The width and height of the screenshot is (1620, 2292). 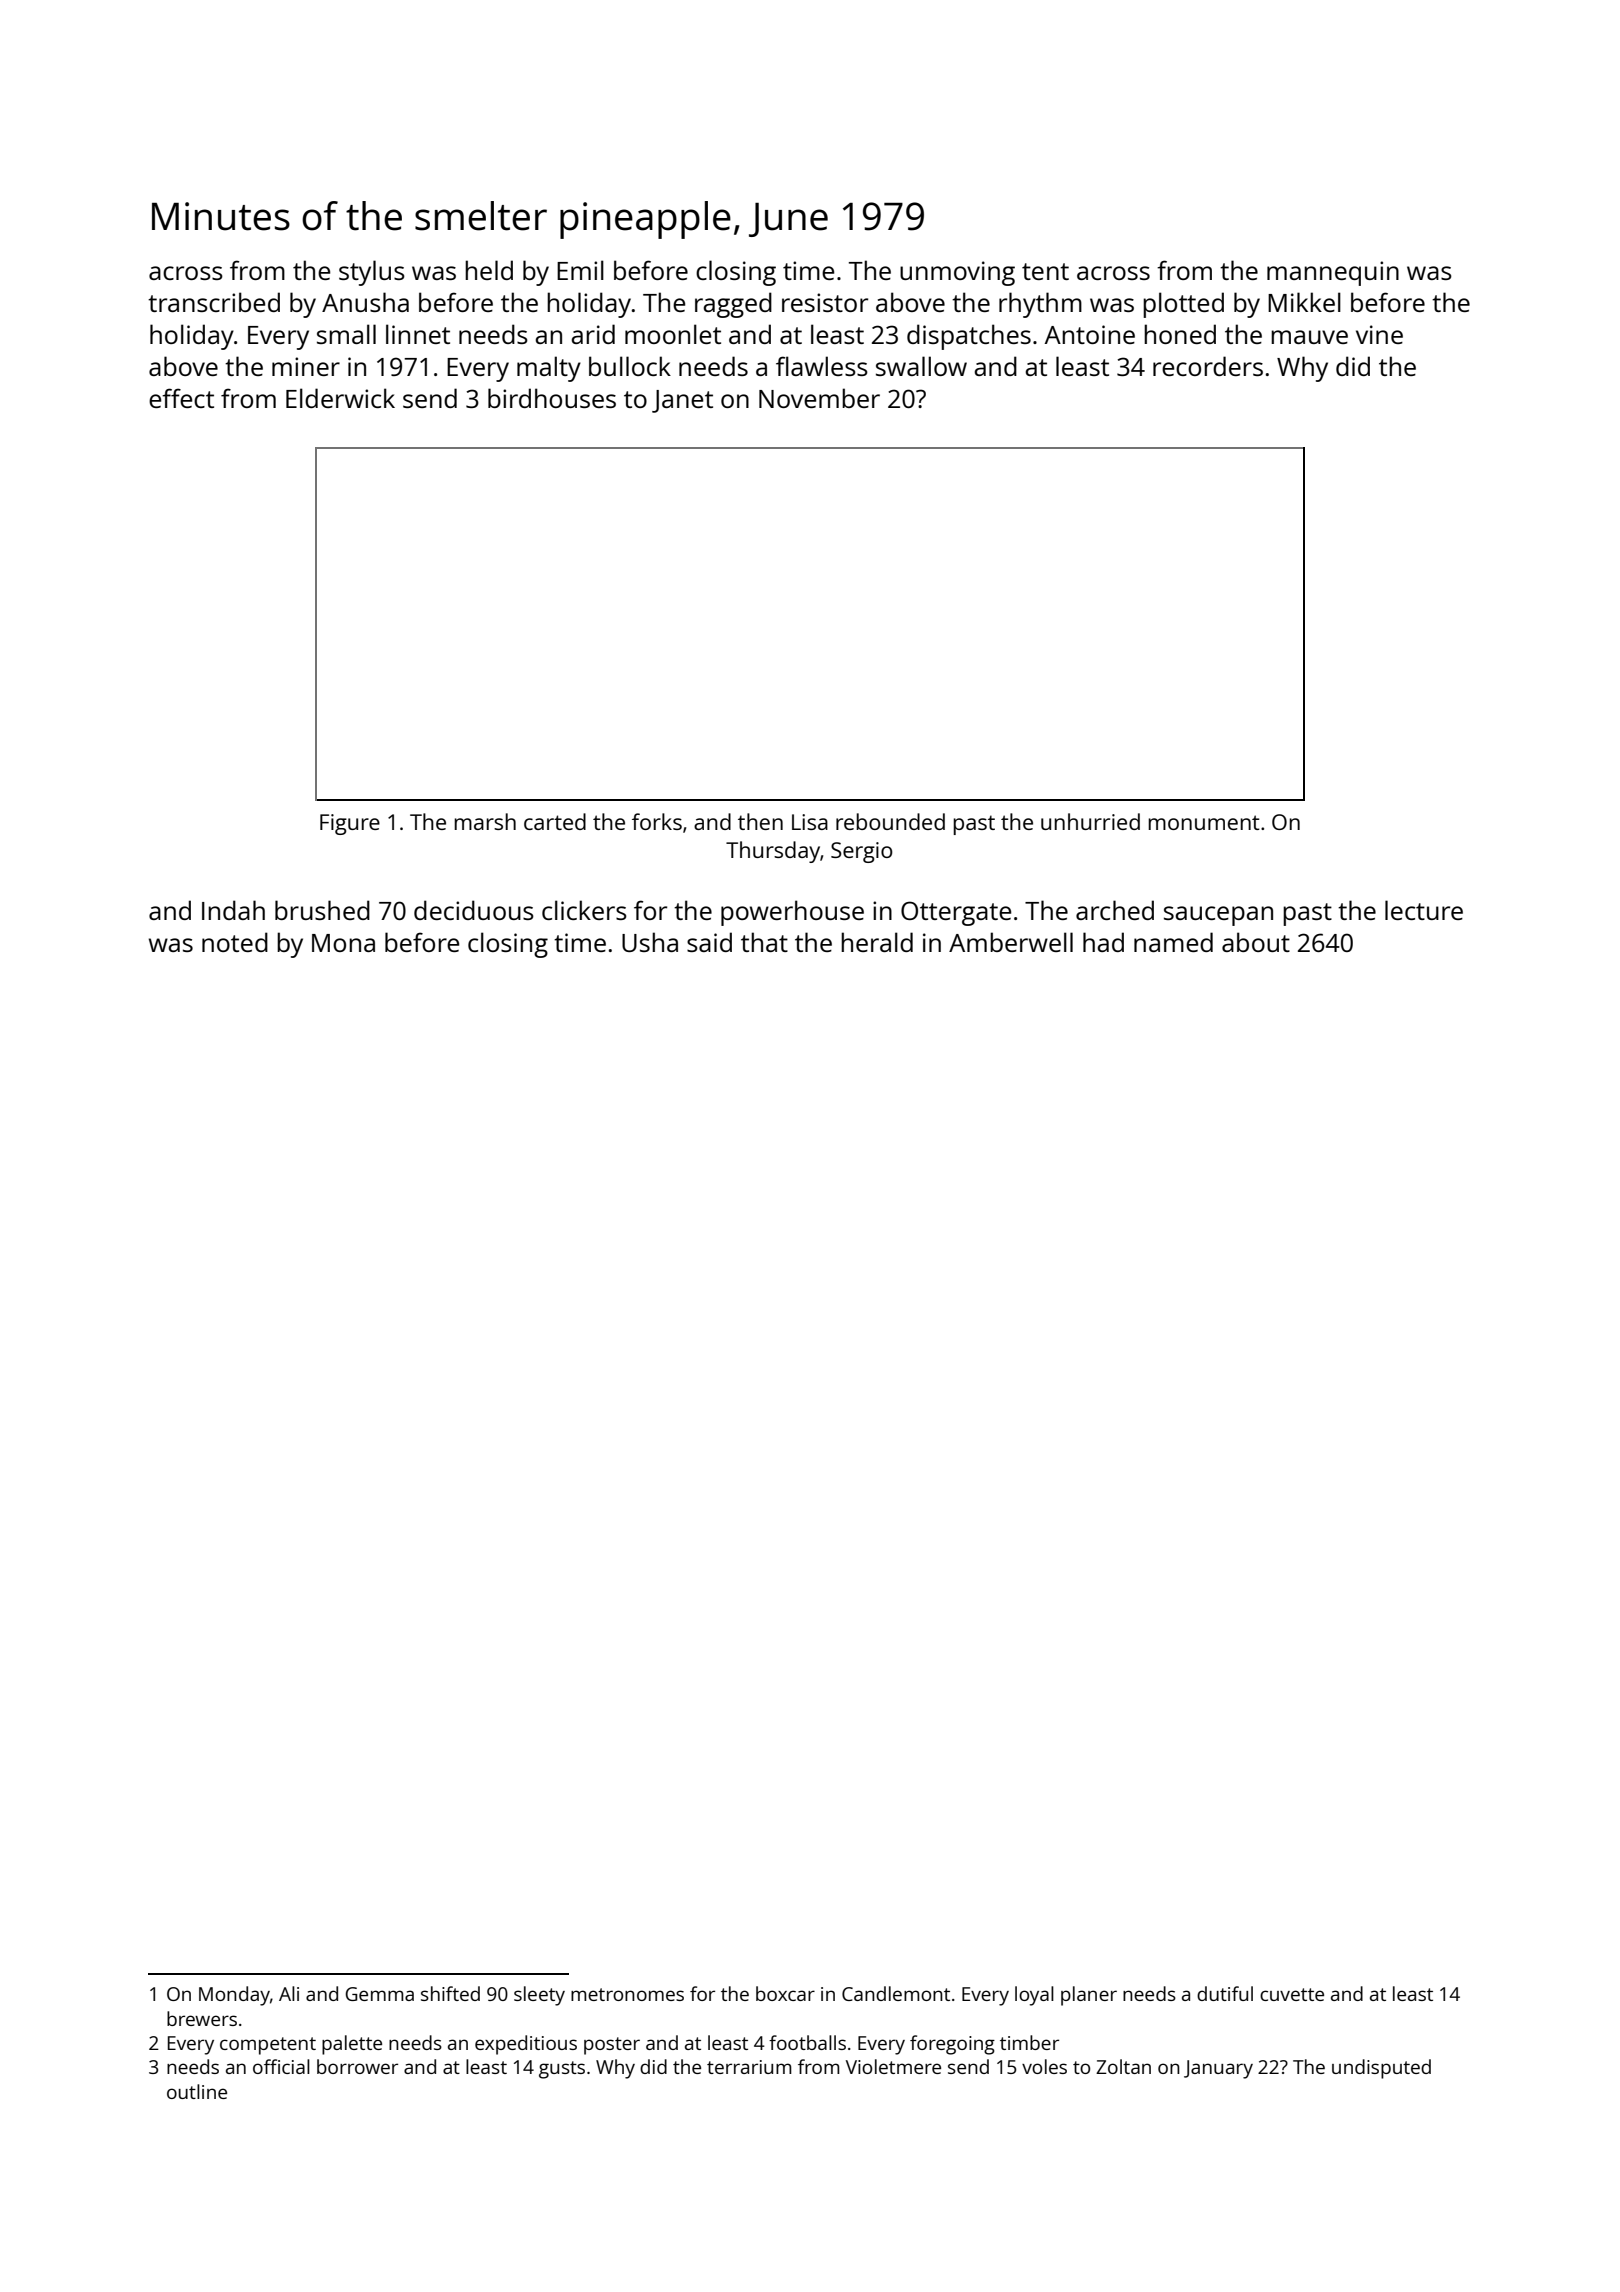 I want to click on small, so click(x=346, y=334).
